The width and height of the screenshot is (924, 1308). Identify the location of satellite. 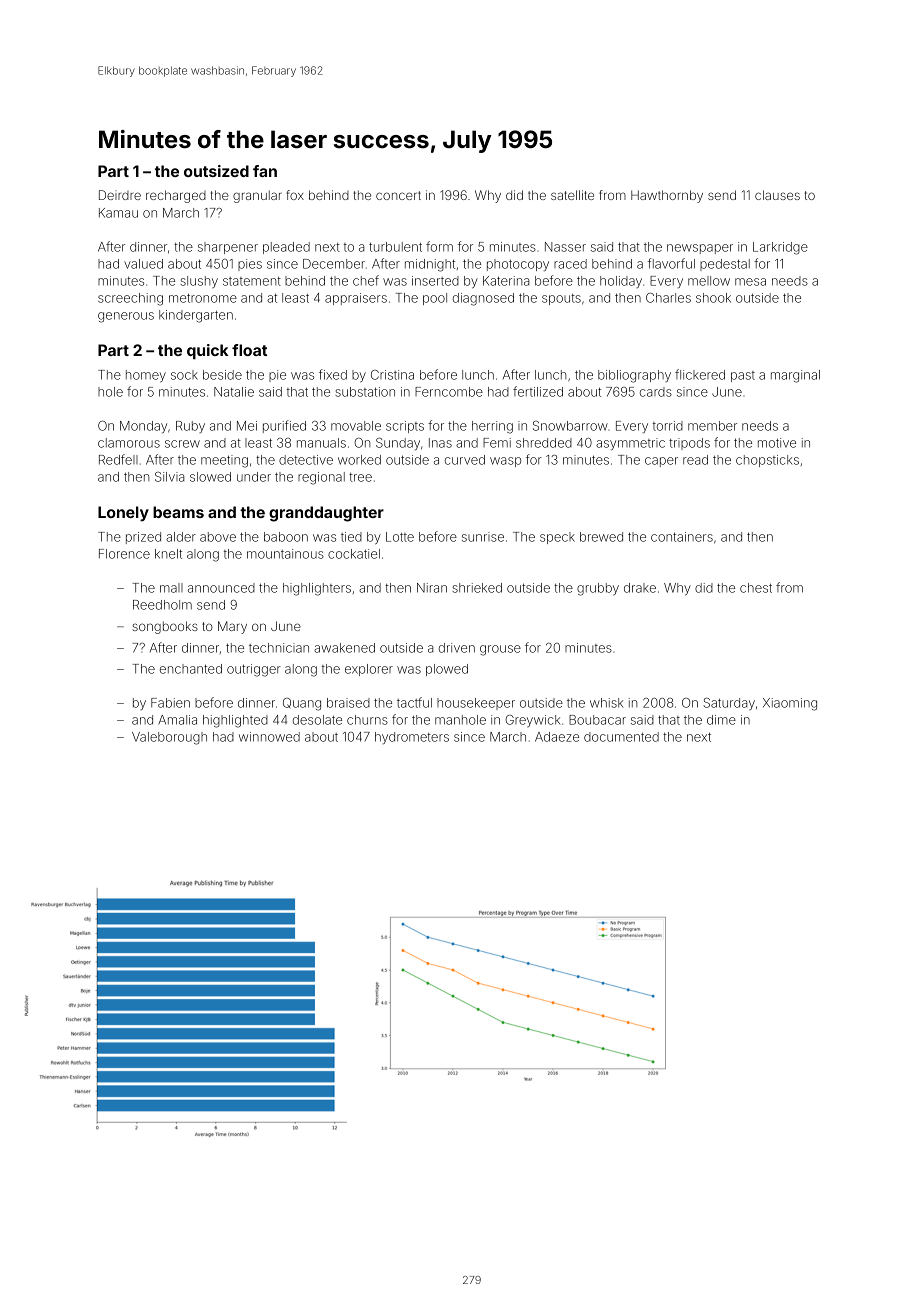
(572, 195).
